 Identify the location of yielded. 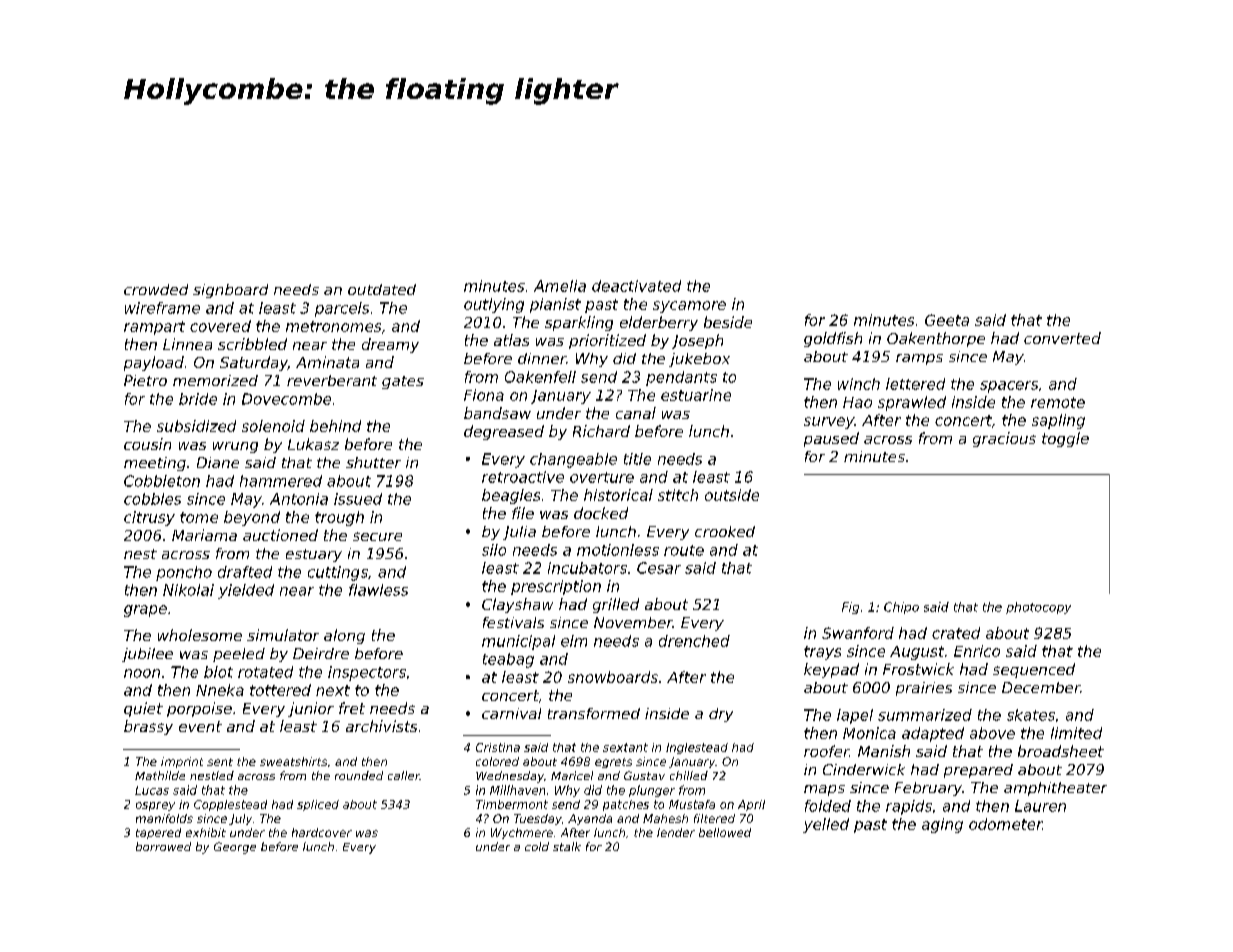
(246, 591).
